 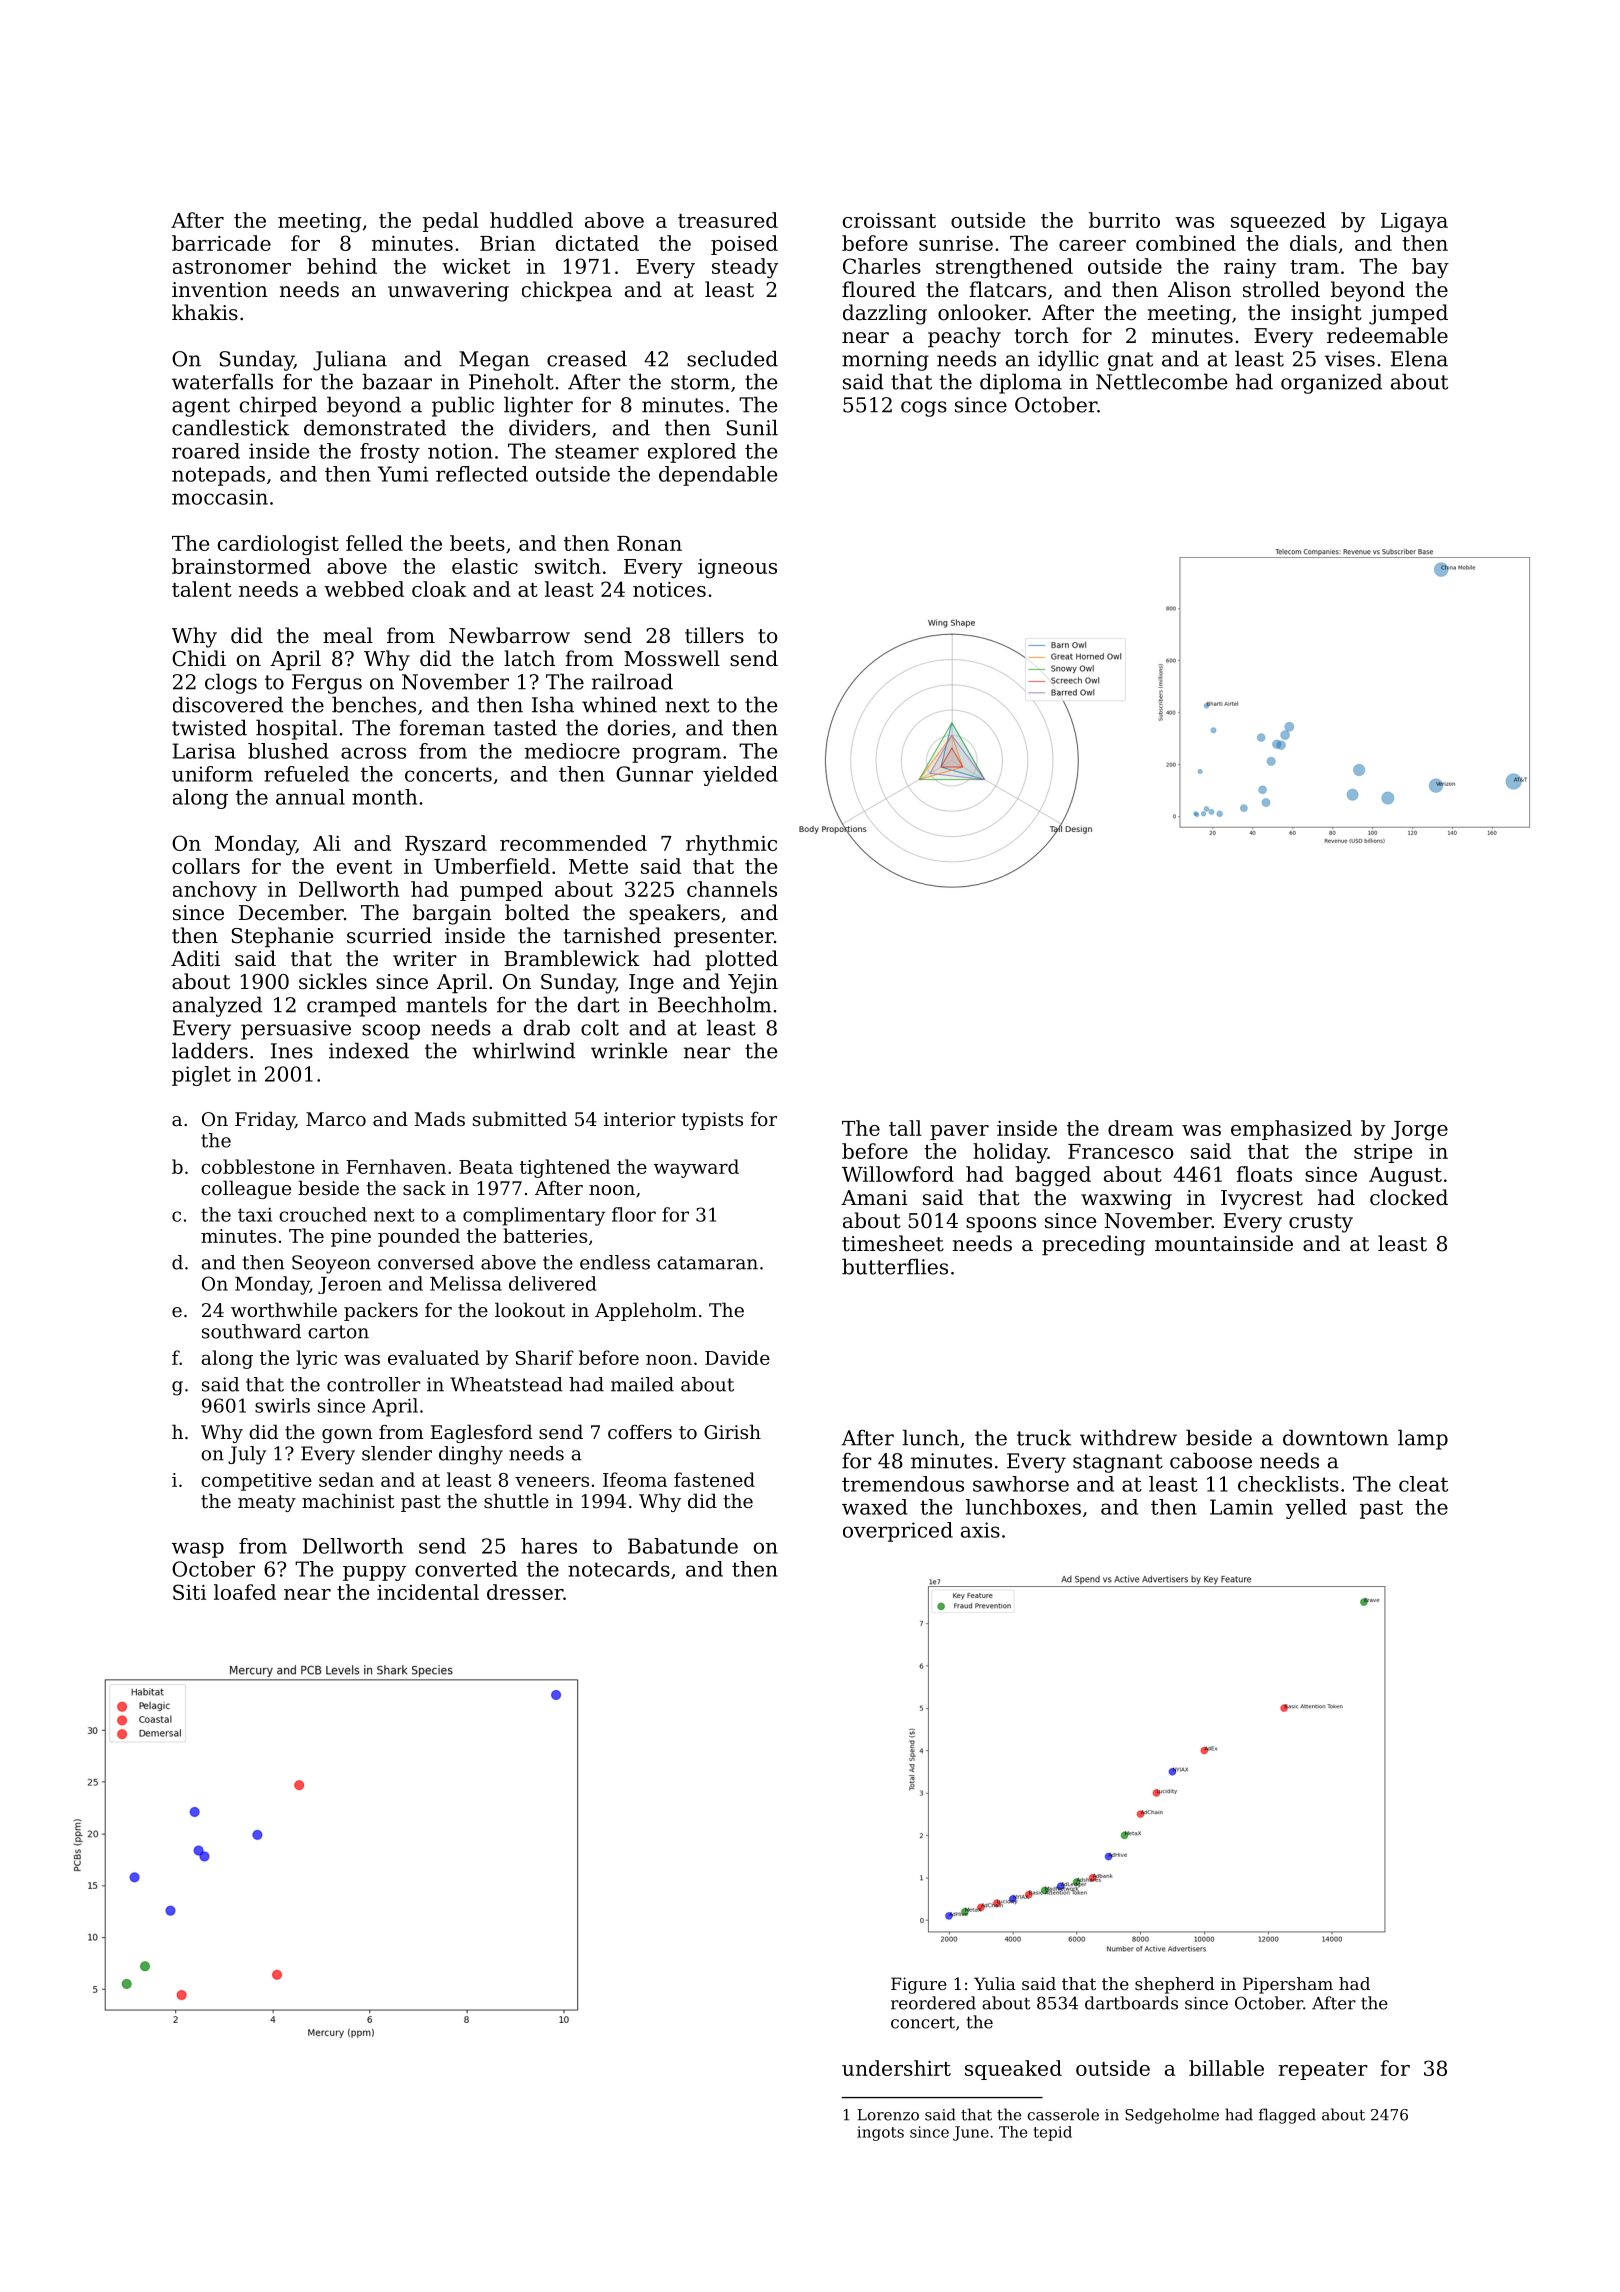 I want to click on Beata, so click(x=486, y=1167).
